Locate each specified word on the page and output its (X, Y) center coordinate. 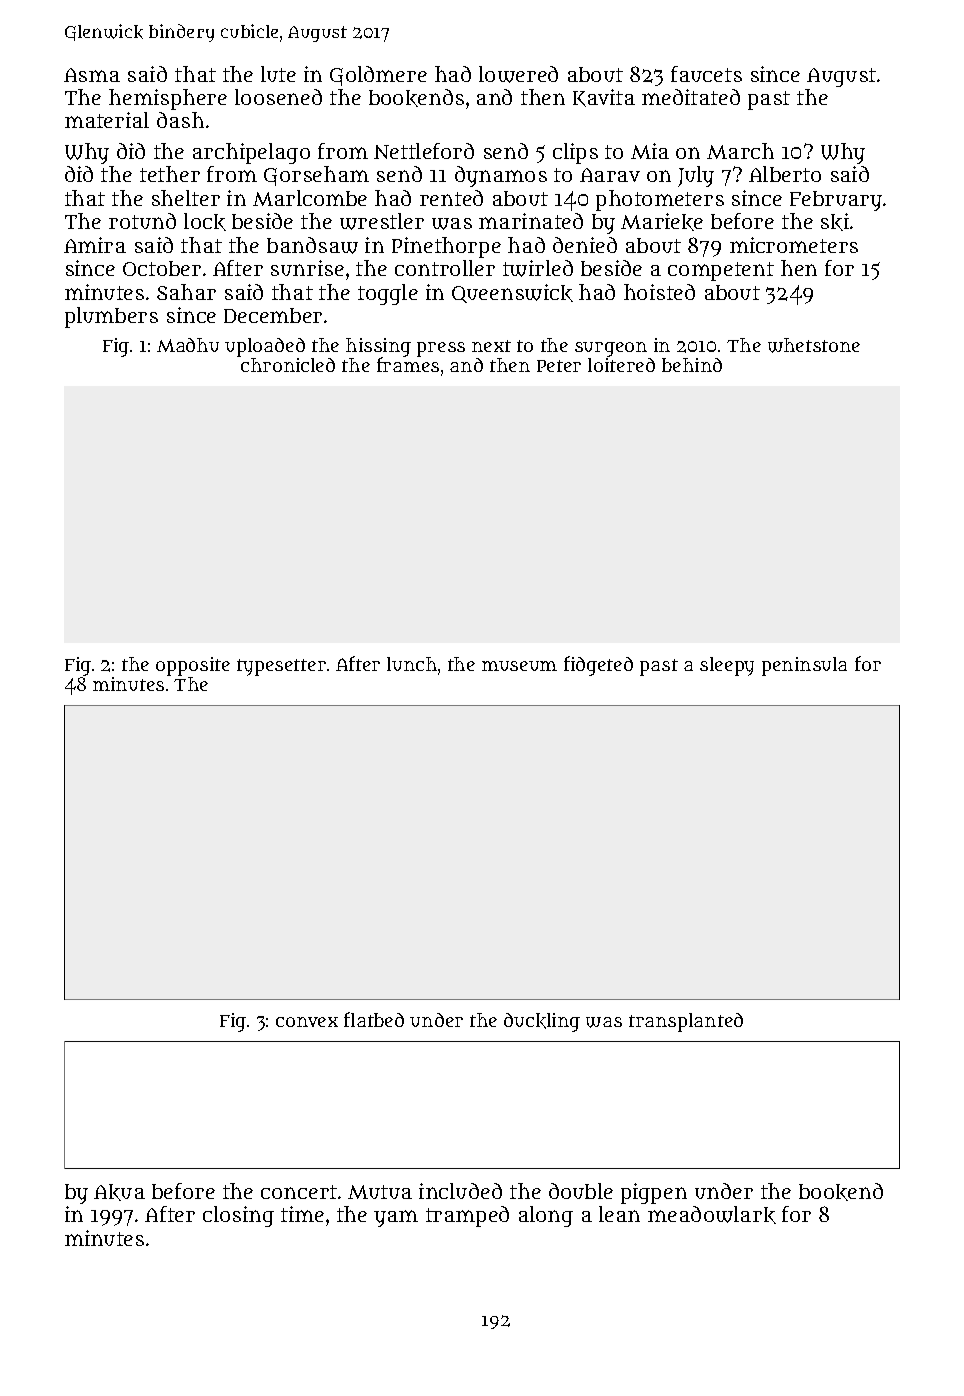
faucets (706, 74)
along (546, 1216)
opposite (193, 666)
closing (238, 1216)
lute (278, 74)
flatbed (374, 1019)
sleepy (727, 666)
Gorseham (316, 176)
